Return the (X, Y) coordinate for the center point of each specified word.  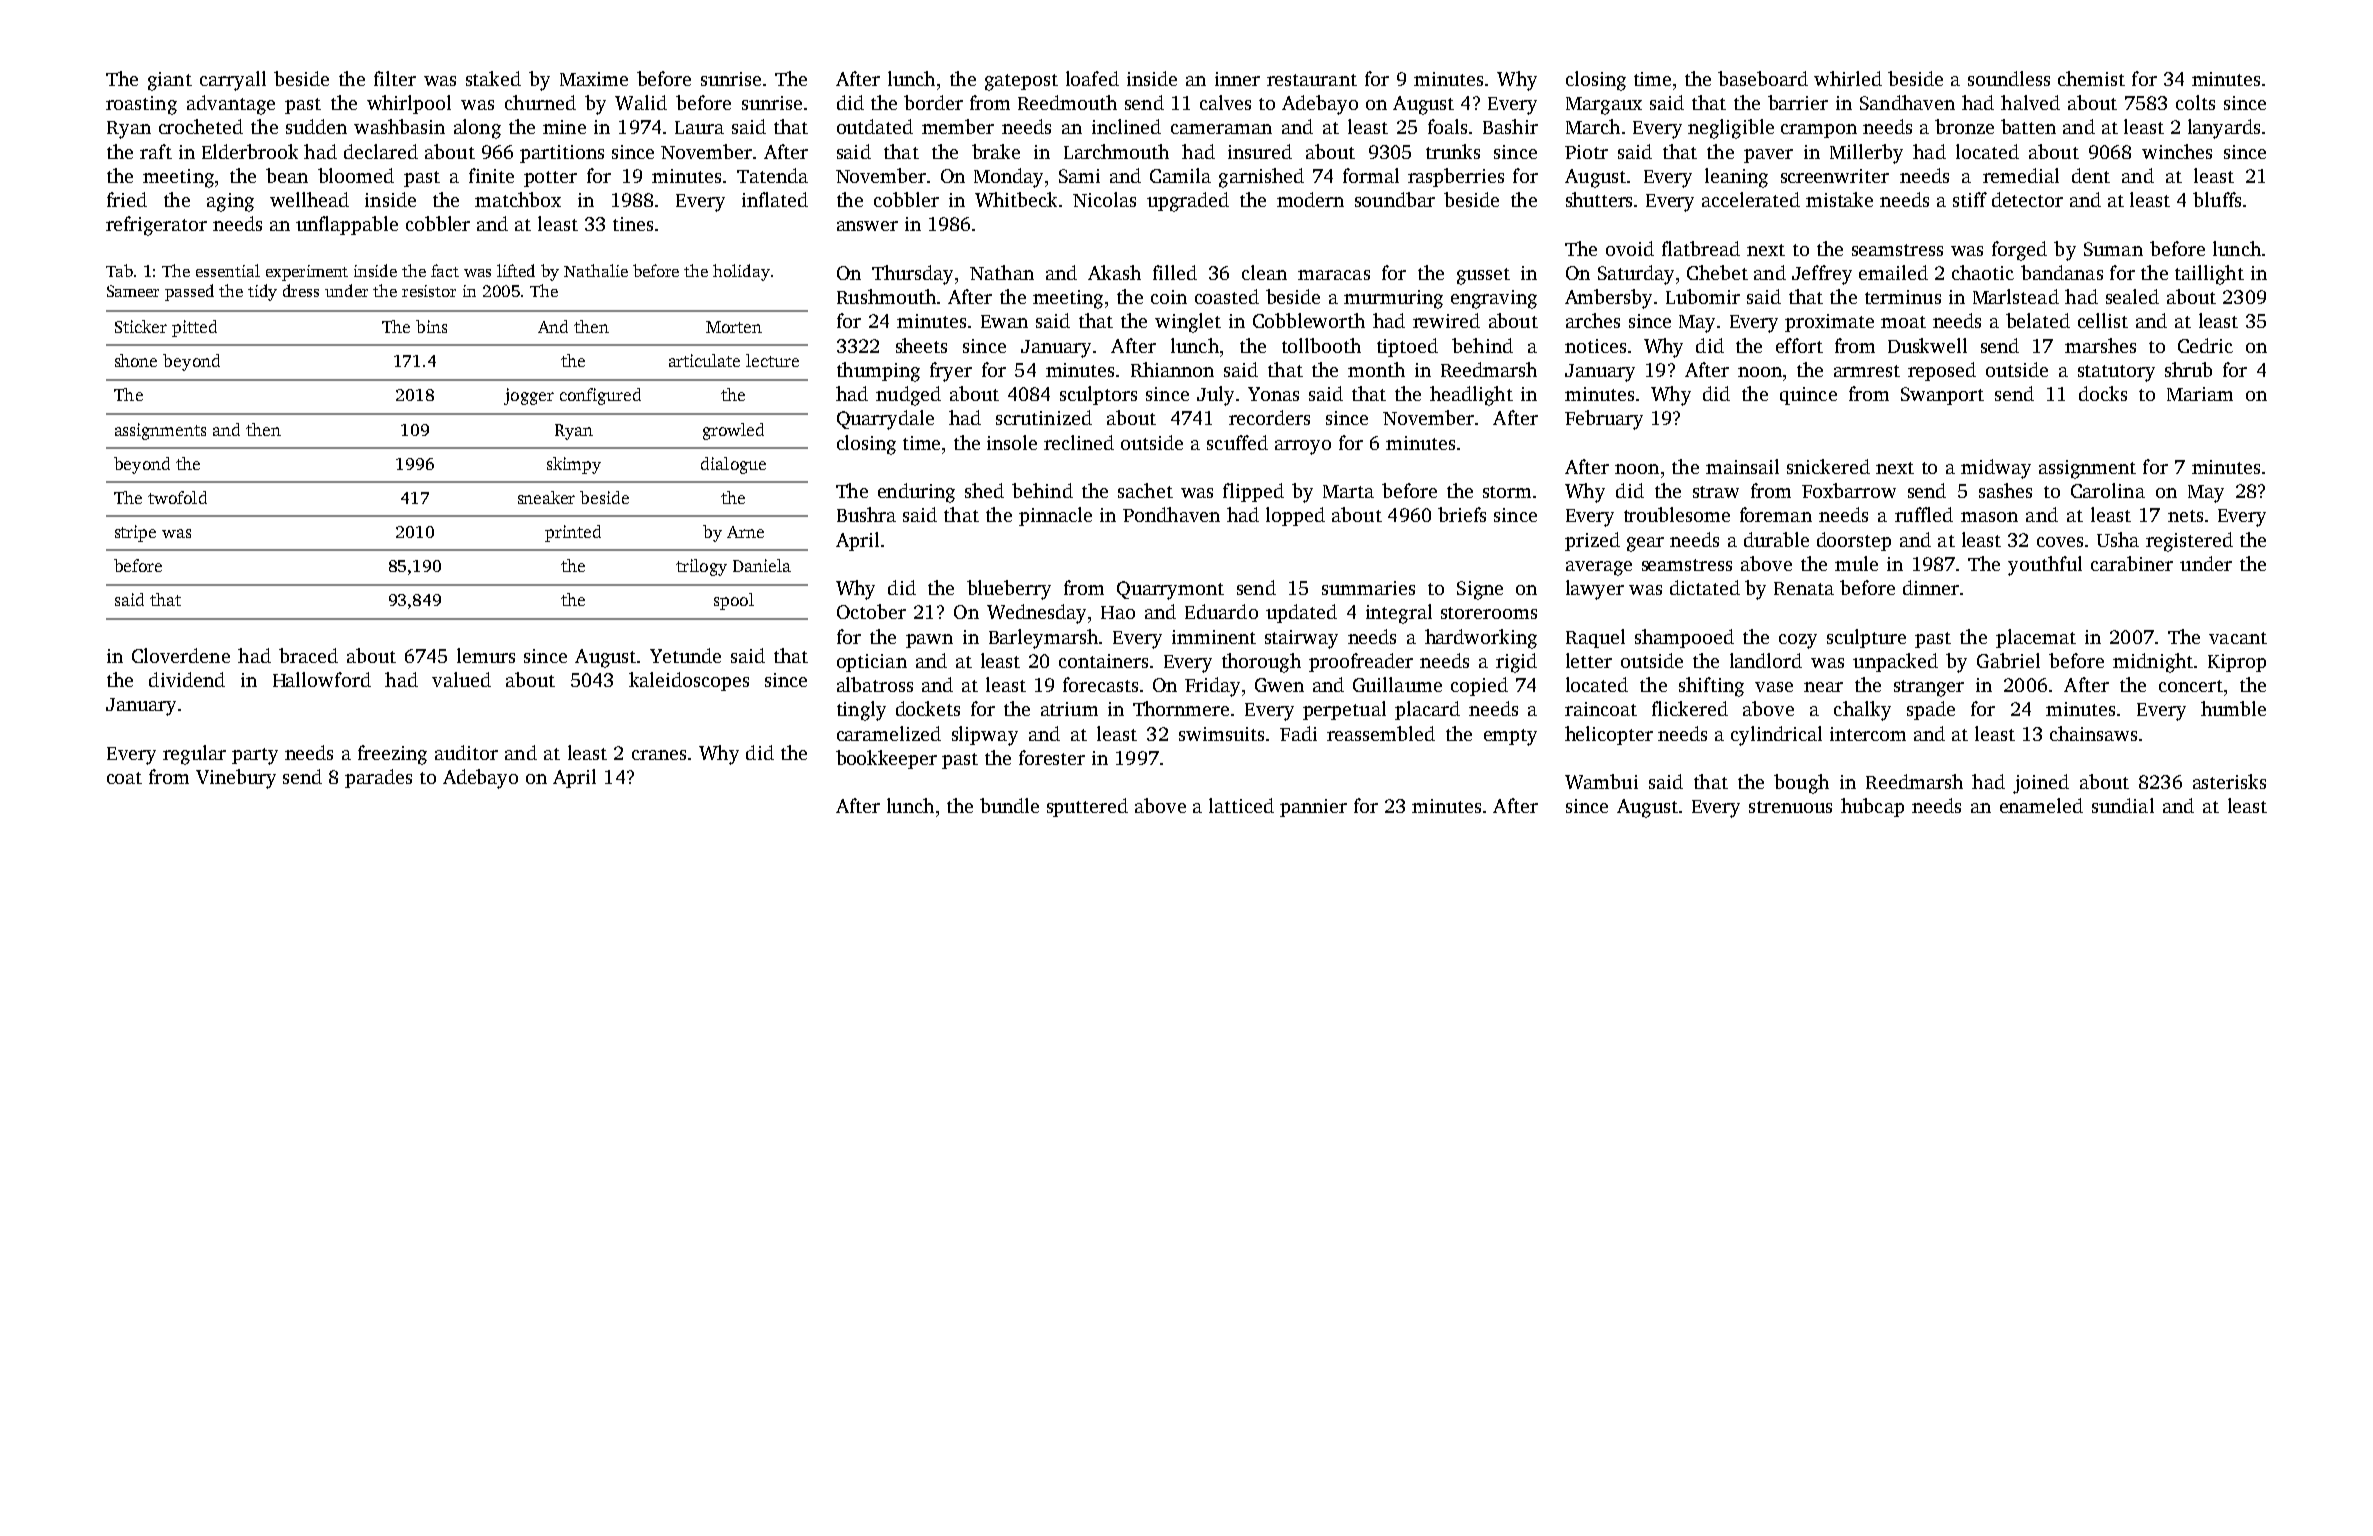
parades (378, 778)
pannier (1313, 808)
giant (170, 81)
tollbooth (1321, 345)
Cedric (2205, 345)
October (871, 611)
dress (301, 290)
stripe (135, 533)
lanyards (2224, 129)
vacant (2238, 638)
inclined (1126, 126)
